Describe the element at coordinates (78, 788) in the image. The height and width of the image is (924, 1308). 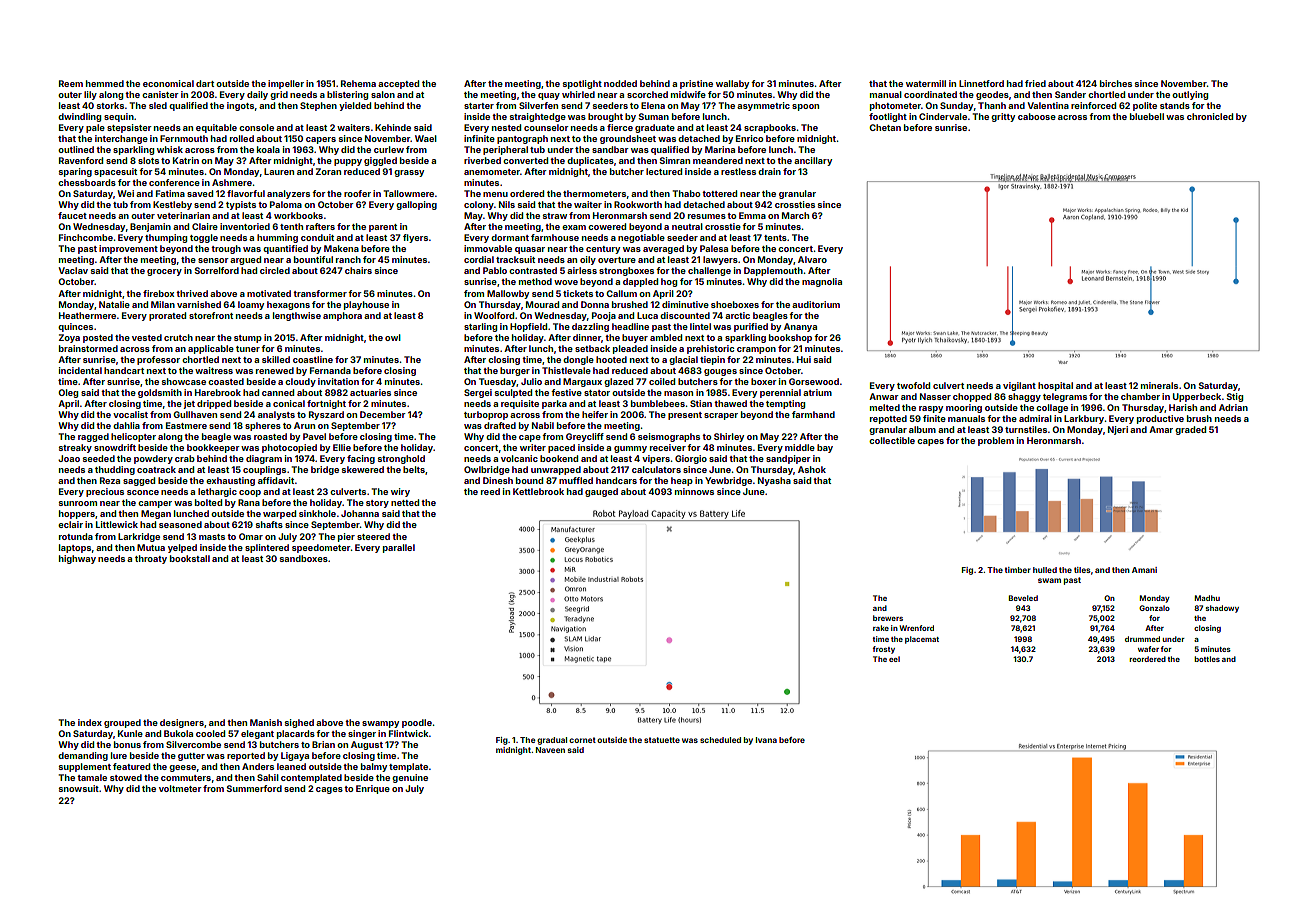
I see `snowsuit` at that location.
